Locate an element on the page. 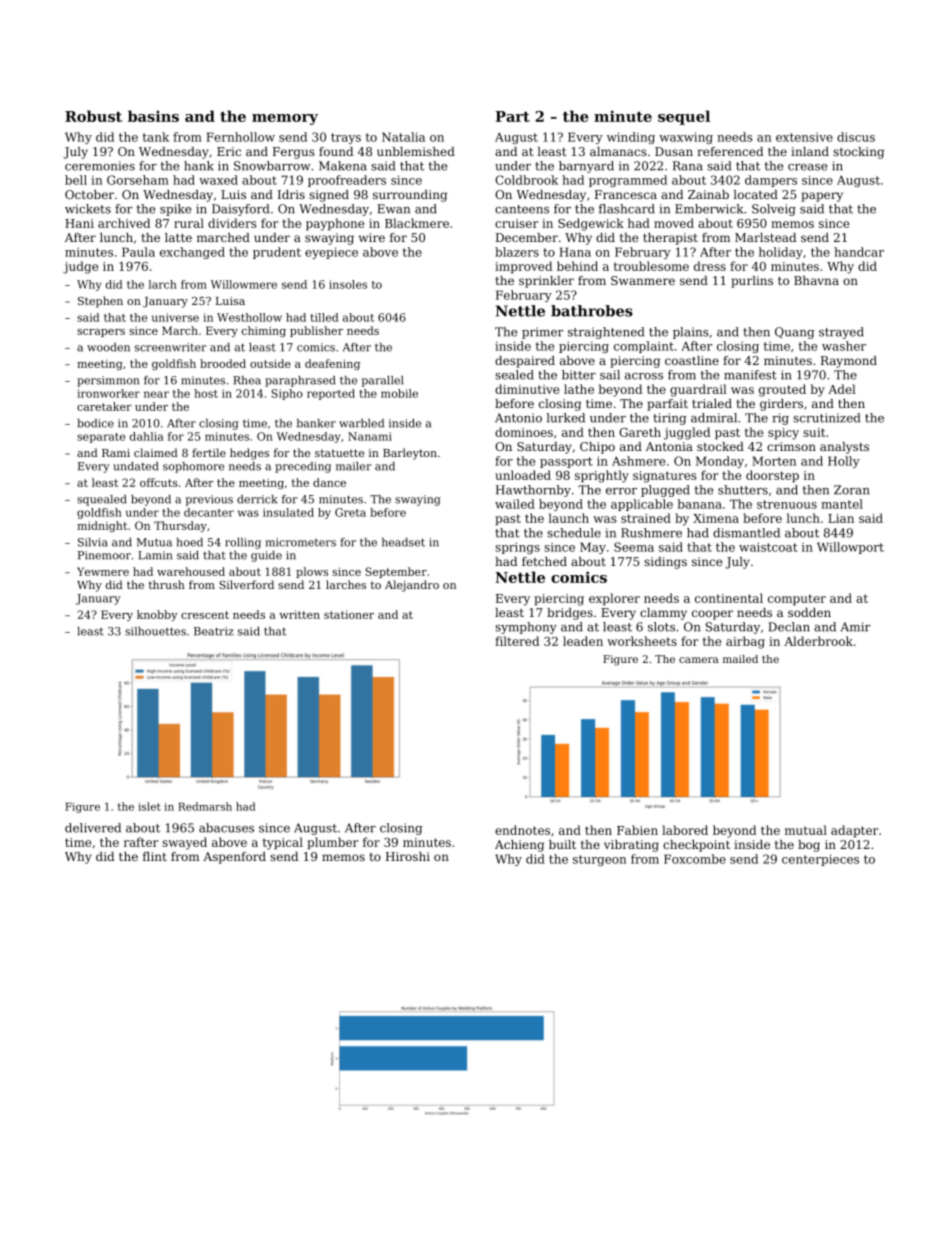  typical is located at coordinates (283, 843).
